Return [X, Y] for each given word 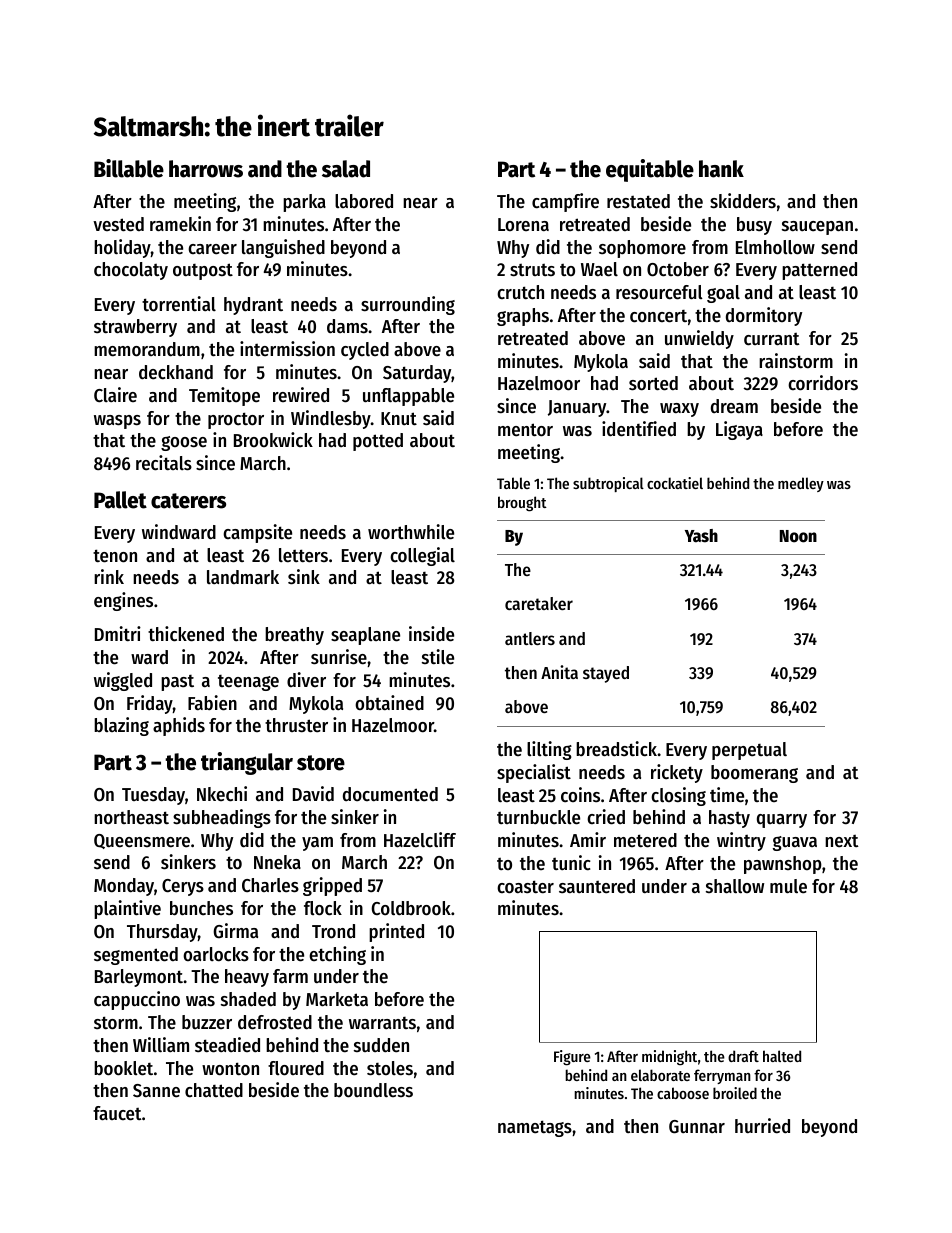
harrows [206, 169]
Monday [124, 887]
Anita [559, 672]
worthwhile [411, 532]
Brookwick [273, 440]
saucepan [817, 228]
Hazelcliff [420, 840]
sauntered [597, 886]
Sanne [156, 1091]
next [842, 841]
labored [364, 201]
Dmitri [118, 633]
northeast [131, 817]
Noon [798, 536]
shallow [735, 886]
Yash [701, 536]
